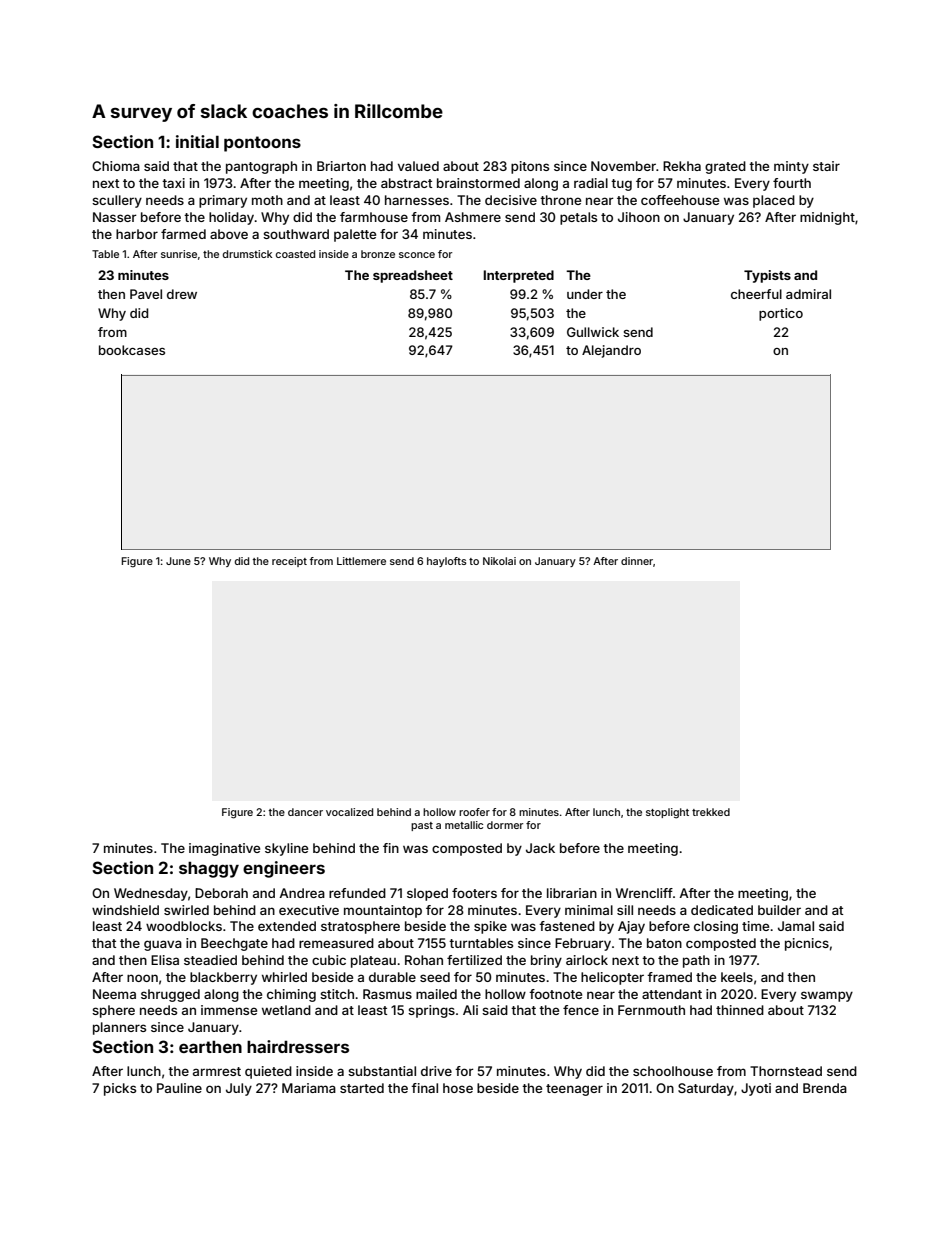 This image has height=1233, width=952. I want to click on vocalized, so click(349, 812).
